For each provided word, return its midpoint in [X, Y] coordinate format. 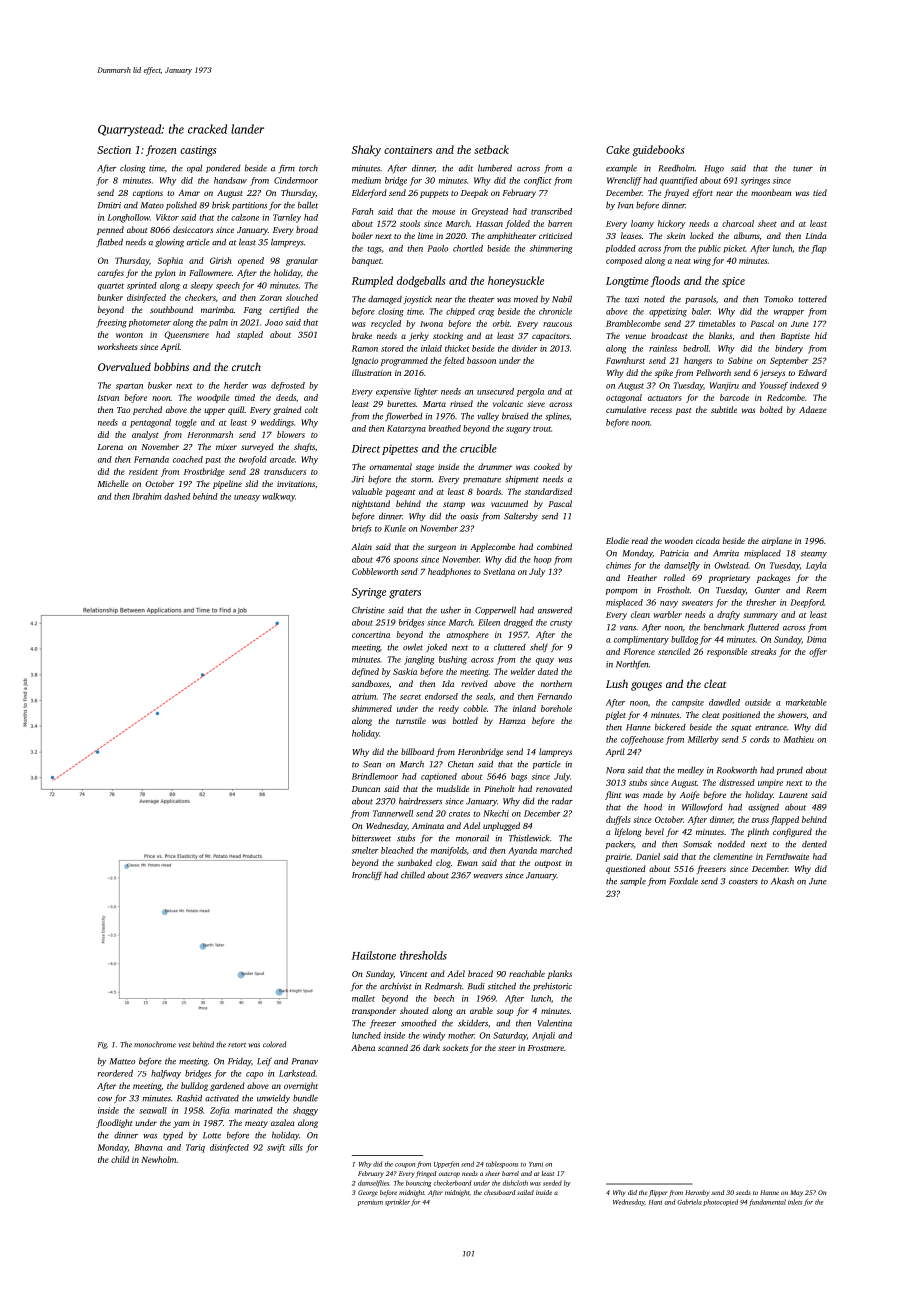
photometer [150, 323]
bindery [789, 349]
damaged [385, 299]
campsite [688, 703]
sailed [525, 1192]
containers [408, 150]
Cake [618, 149]
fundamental [767, 1202]
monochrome [155, 1044]
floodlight [114, 1123]
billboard [417, 751]
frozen [161, 151]
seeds [743, 1192]
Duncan [366, 789]
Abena [363, 1047]
